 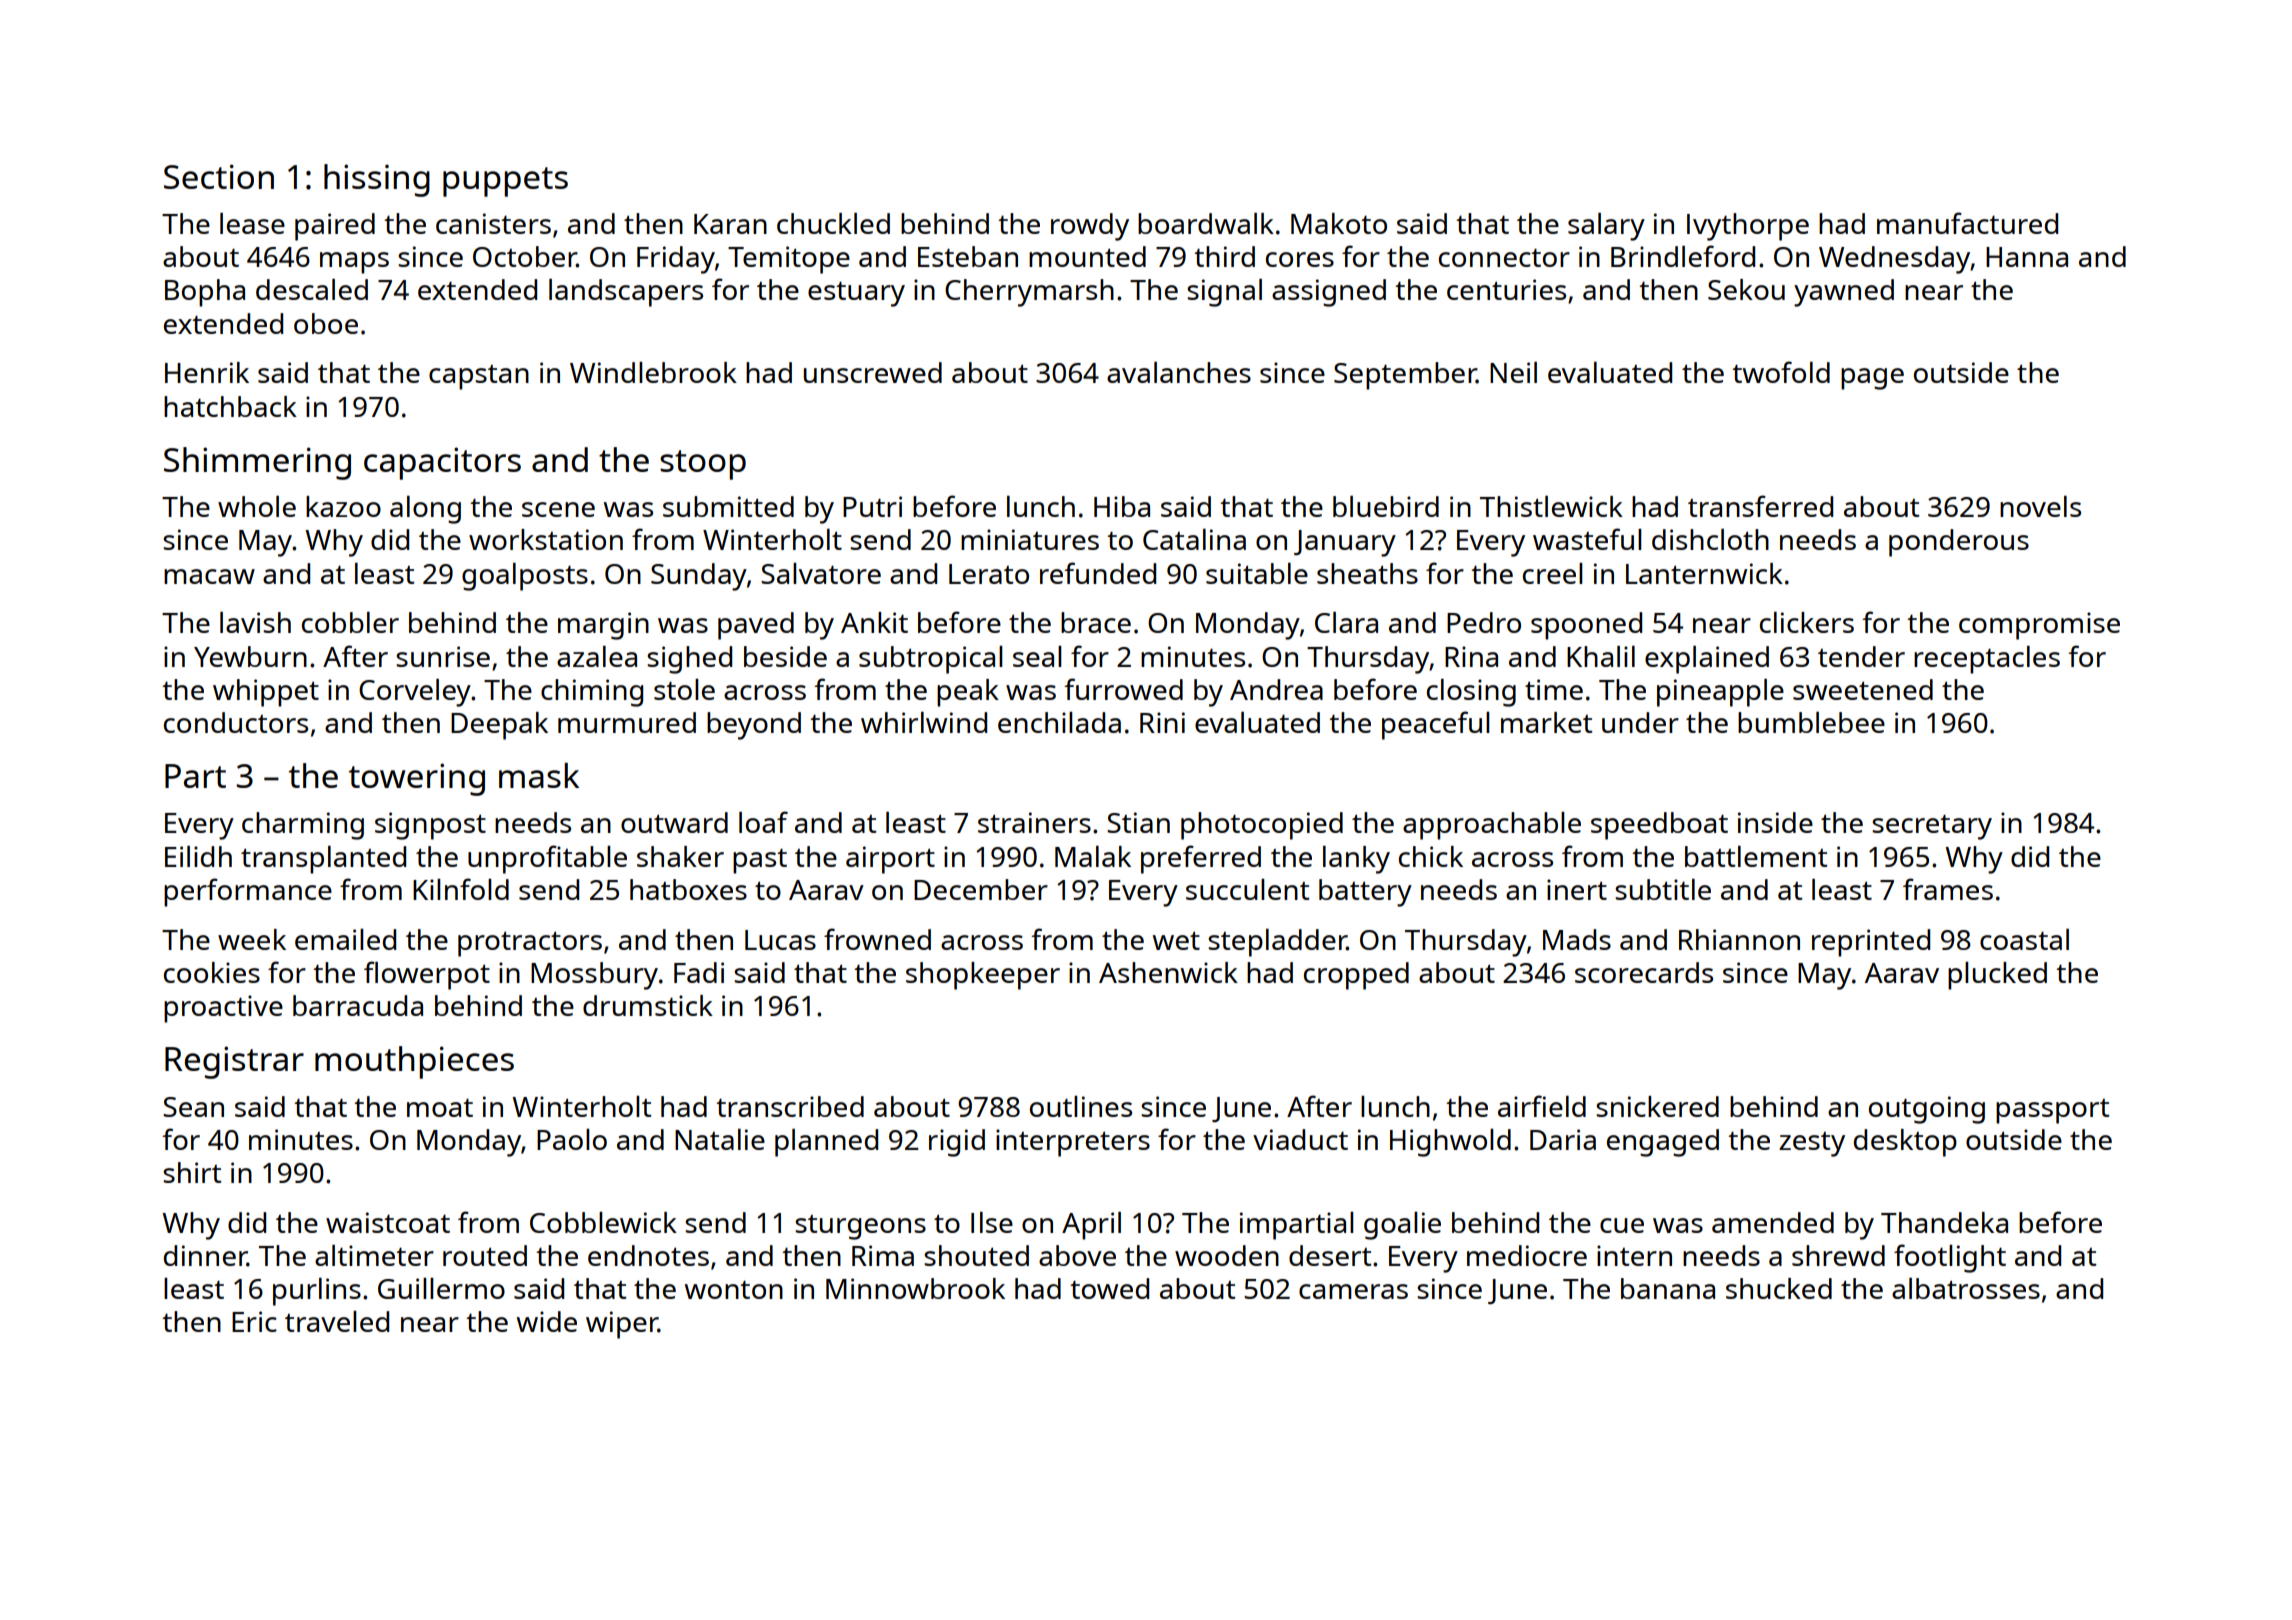 What do you see at coordinates (1356, 860) in the page?
I see `lanky` at bounding box center [1356, 860].
